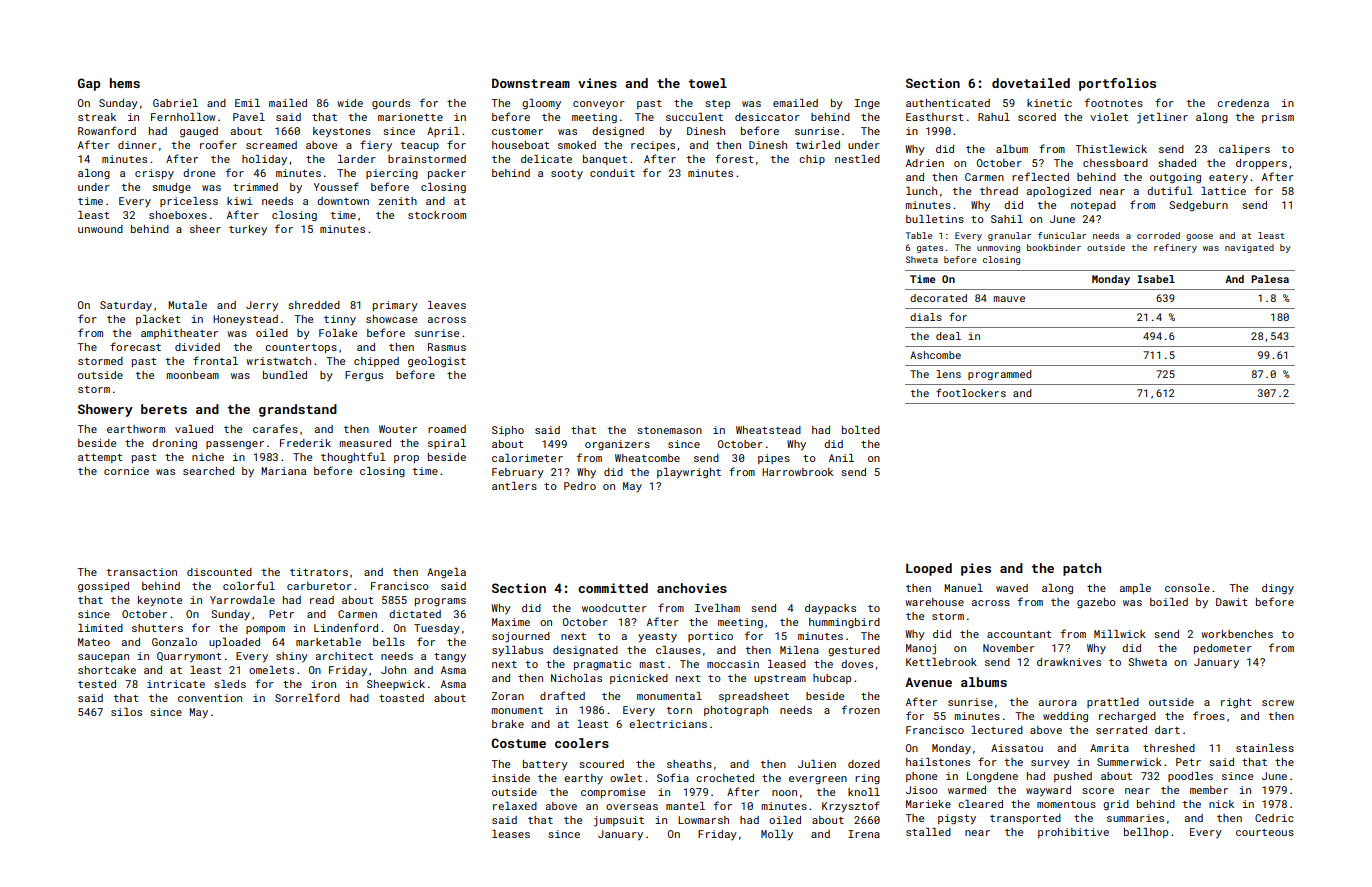 Image resolution: width=1372 pixels, height=887 pixels. I want to click on member, so click(1209, 790).
